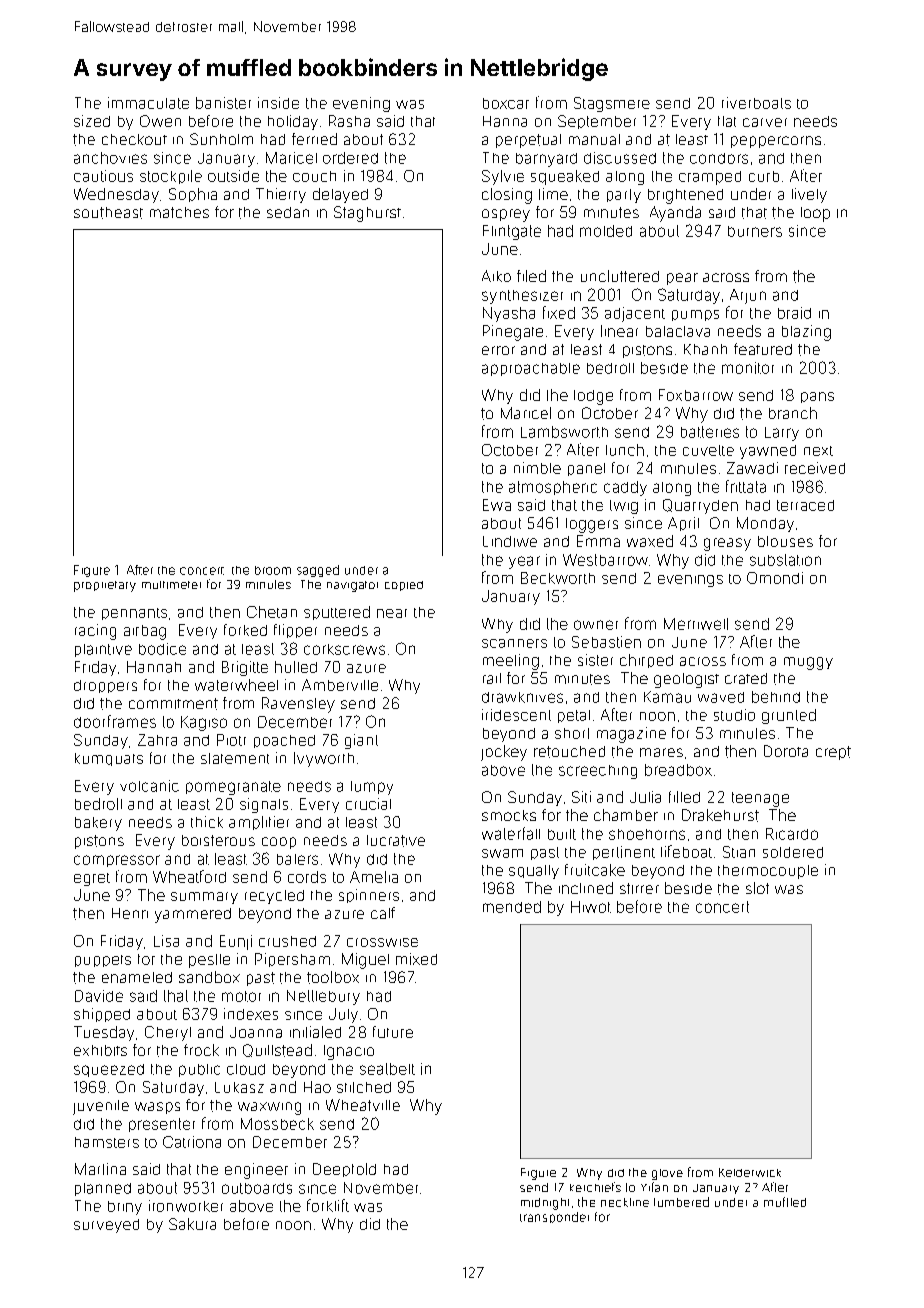 The image size is (924, 1308). Describe the element at coordinates (201, 1050) in the page. I see `frock` at that location.
